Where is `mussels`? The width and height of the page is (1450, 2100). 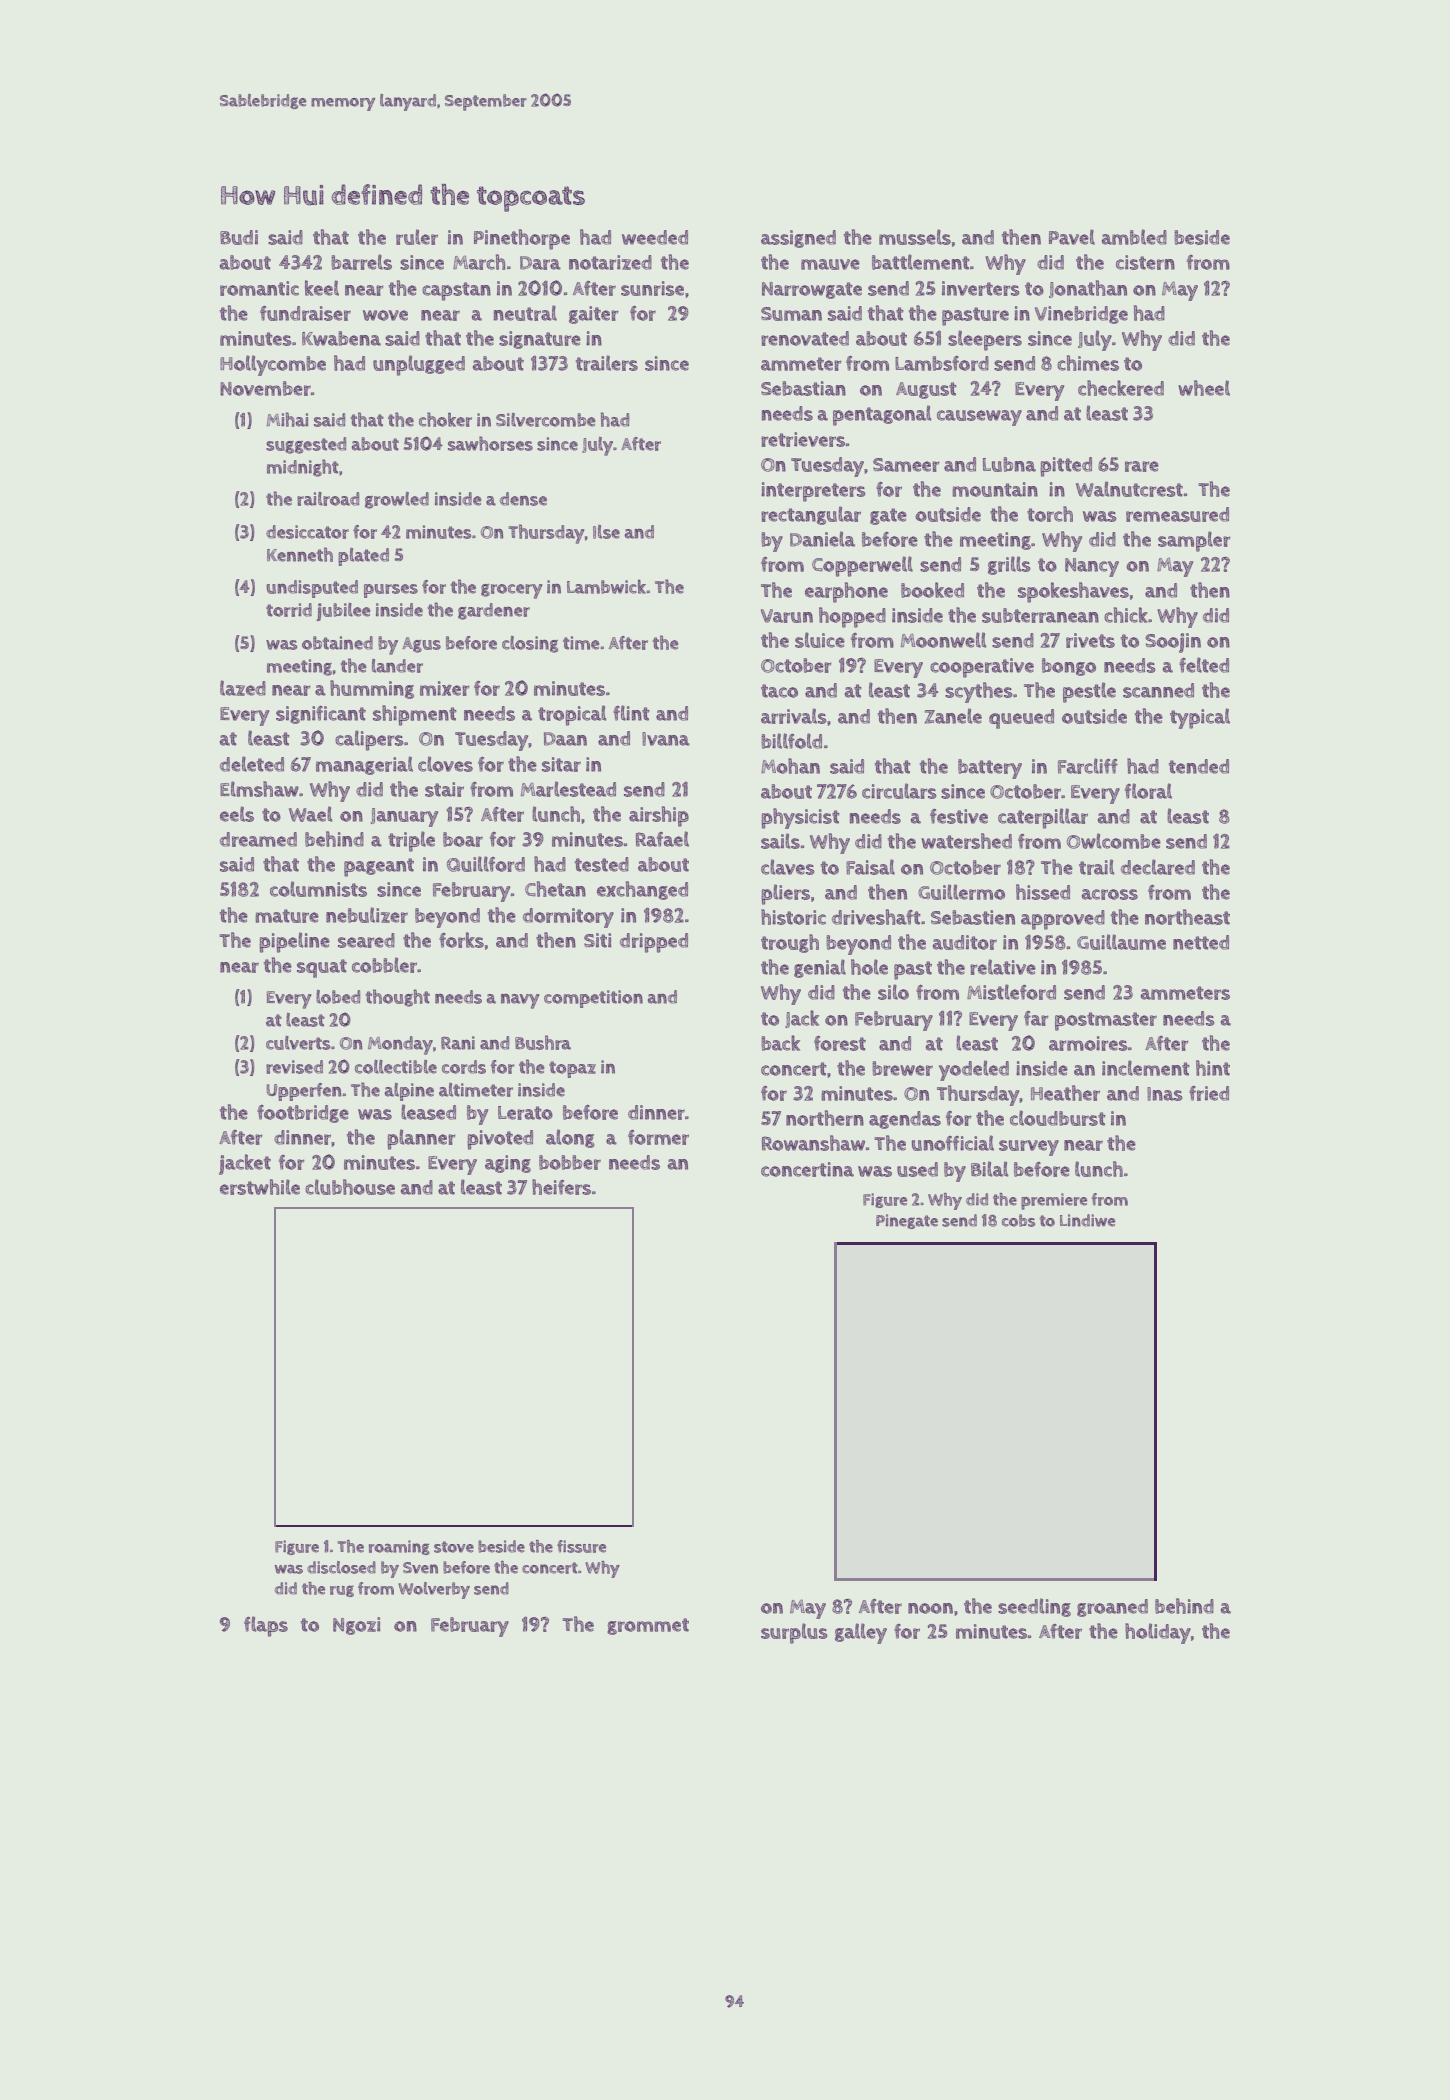 mussels is located at coordinates (915, 237).
